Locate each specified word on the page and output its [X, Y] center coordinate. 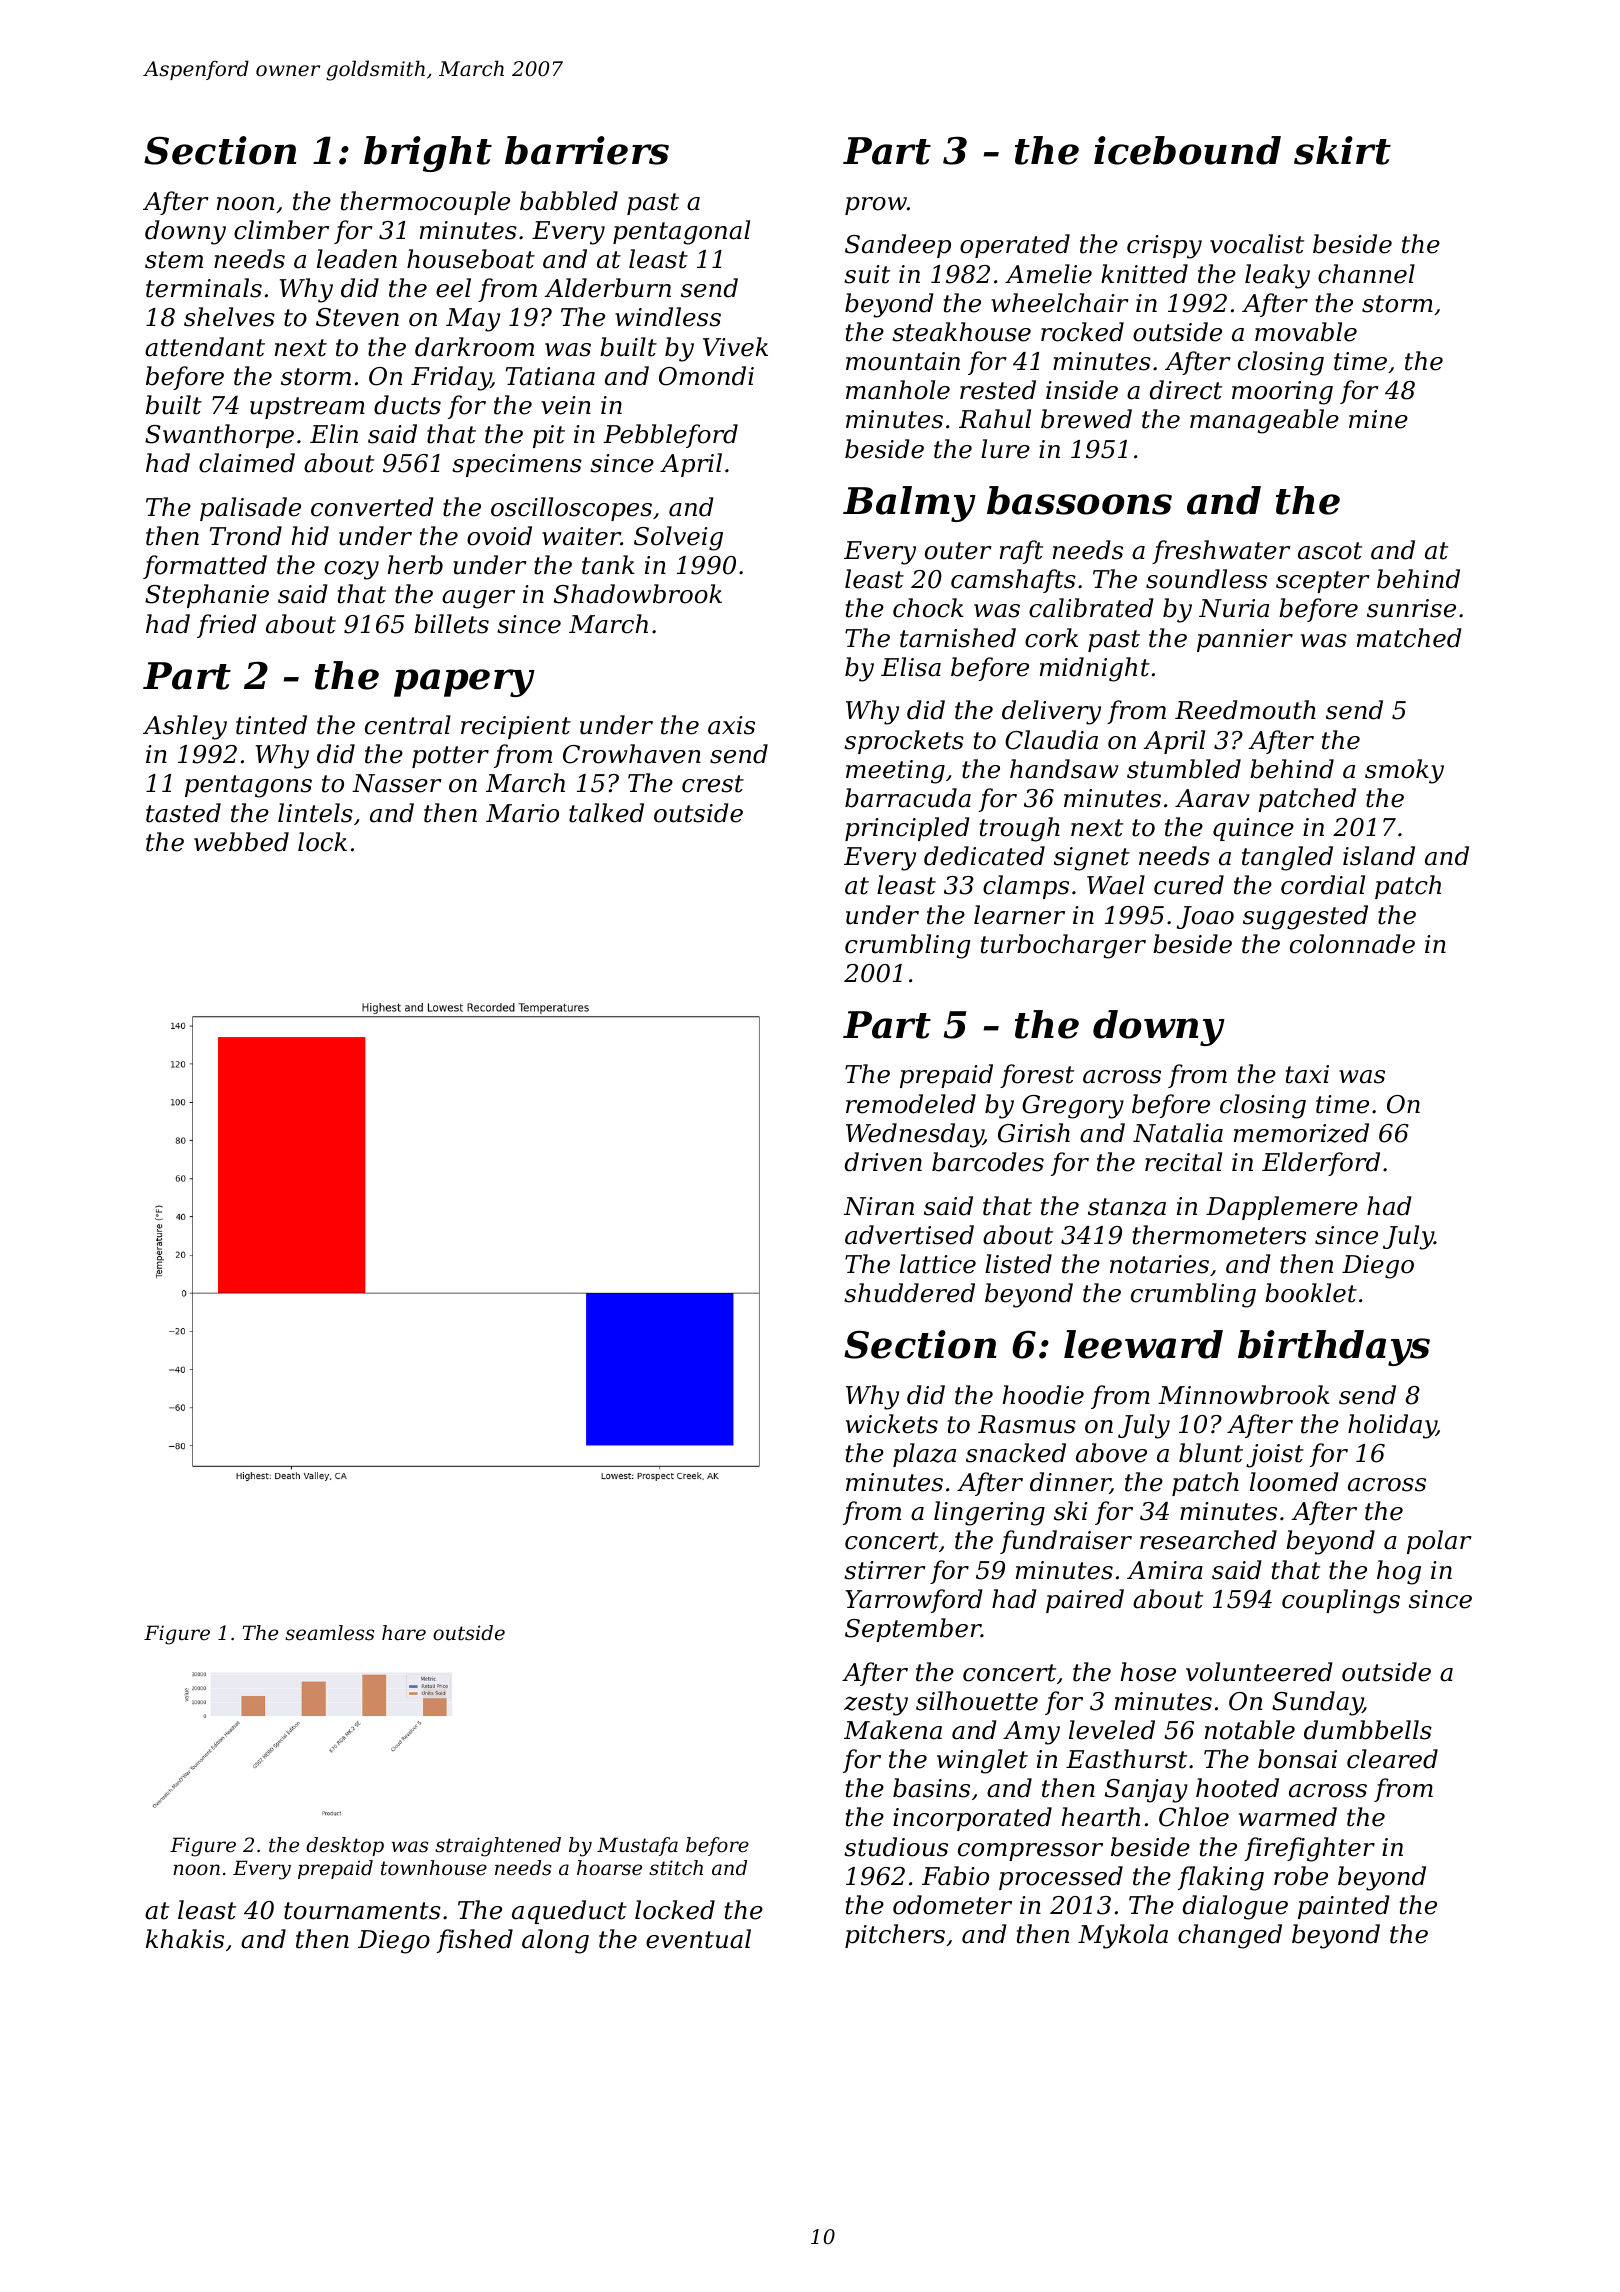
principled [907, 829]
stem [174, 260]
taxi [1307, 1074]
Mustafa [637, 1846]
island [1379, 856]
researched [1208, 1540]
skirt [1342, 150]
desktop [345, 1846]
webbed [241, 842]
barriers [587, 150]
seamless [329, 1633]
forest [1037, 1076]
